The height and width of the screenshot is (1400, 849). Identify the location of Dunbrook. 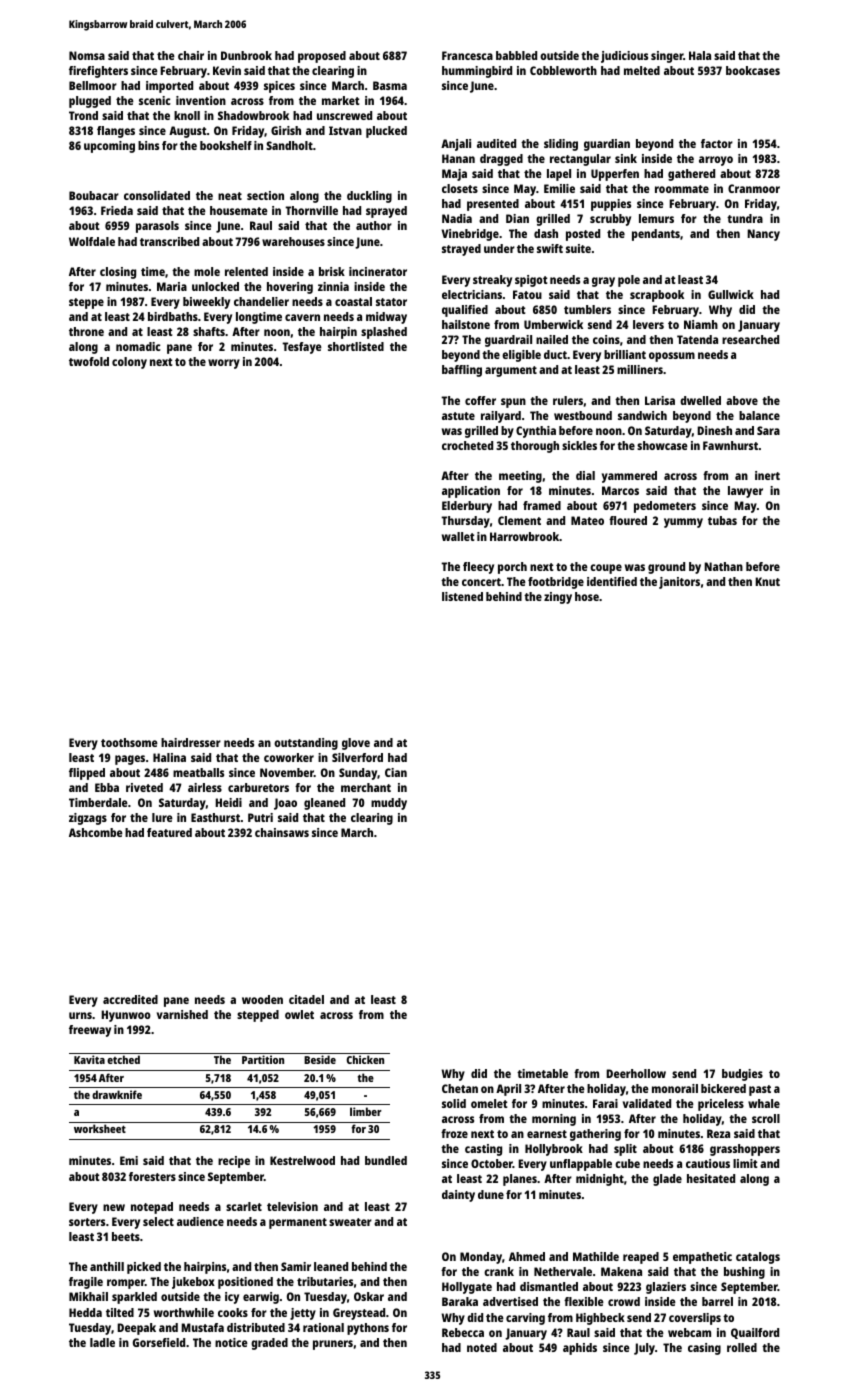
(246, 55).
